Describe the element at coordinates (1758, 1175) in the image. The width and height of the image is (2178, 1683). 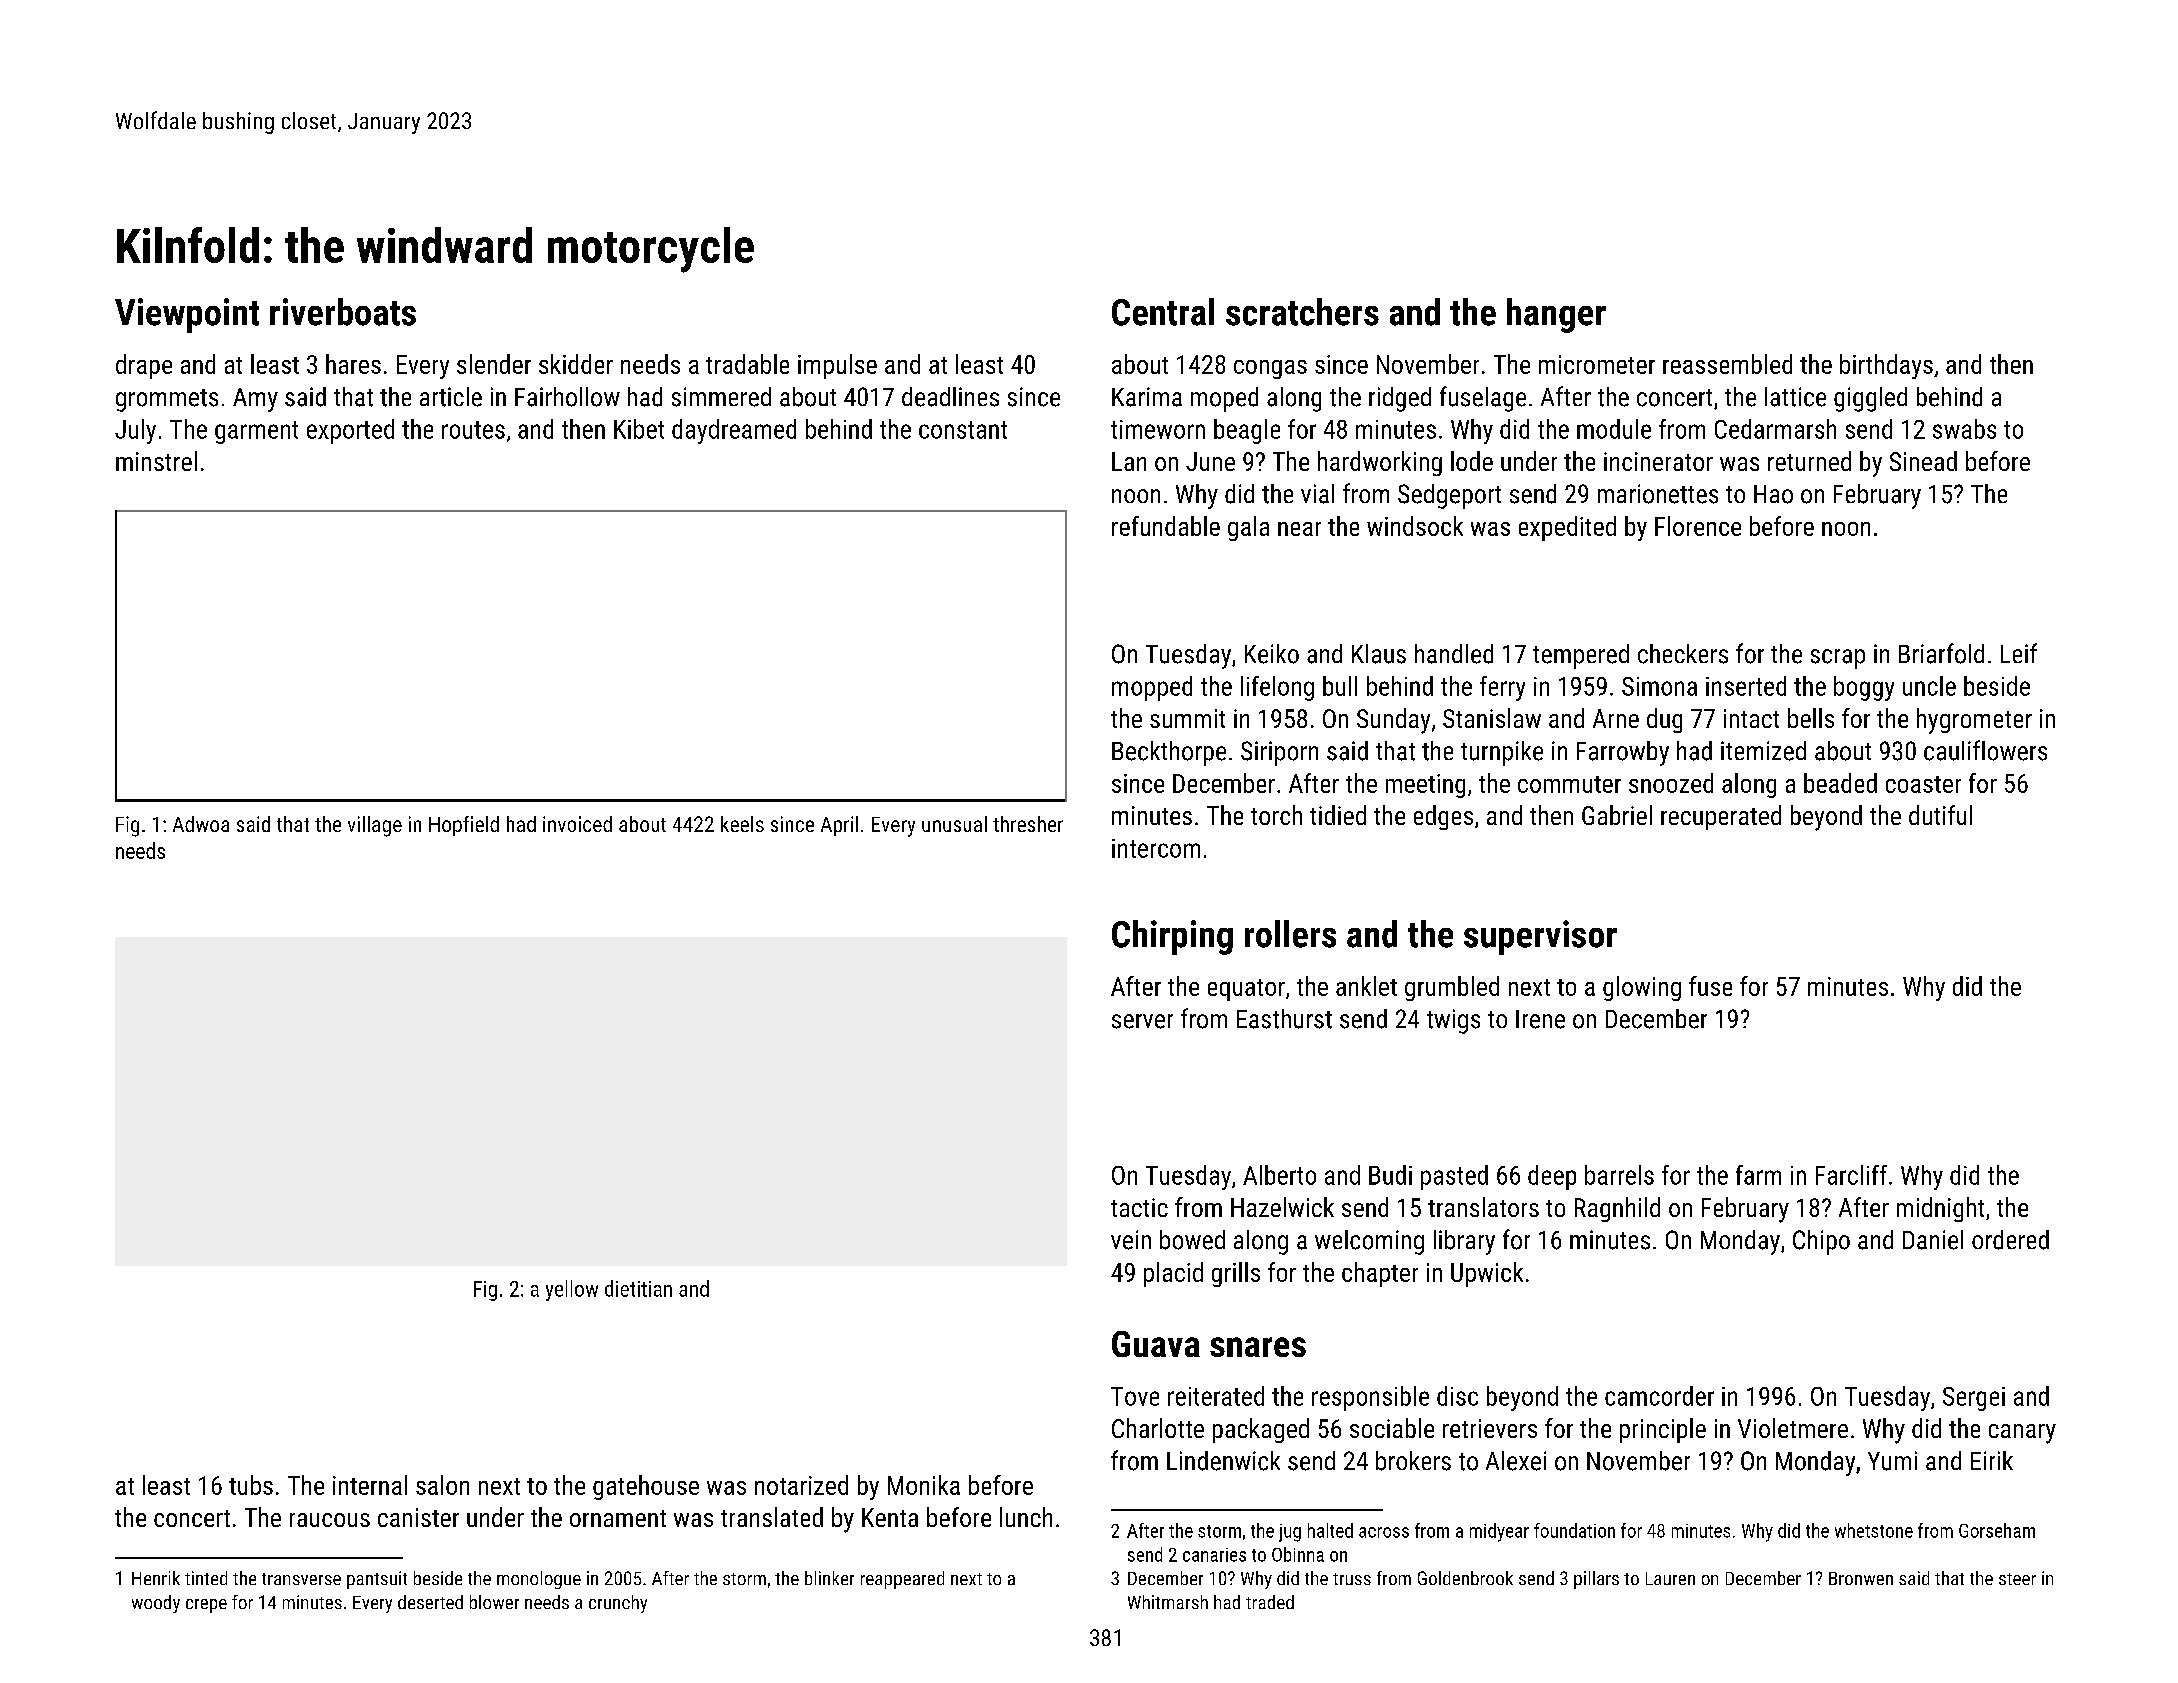
I see `farm` at that location.
